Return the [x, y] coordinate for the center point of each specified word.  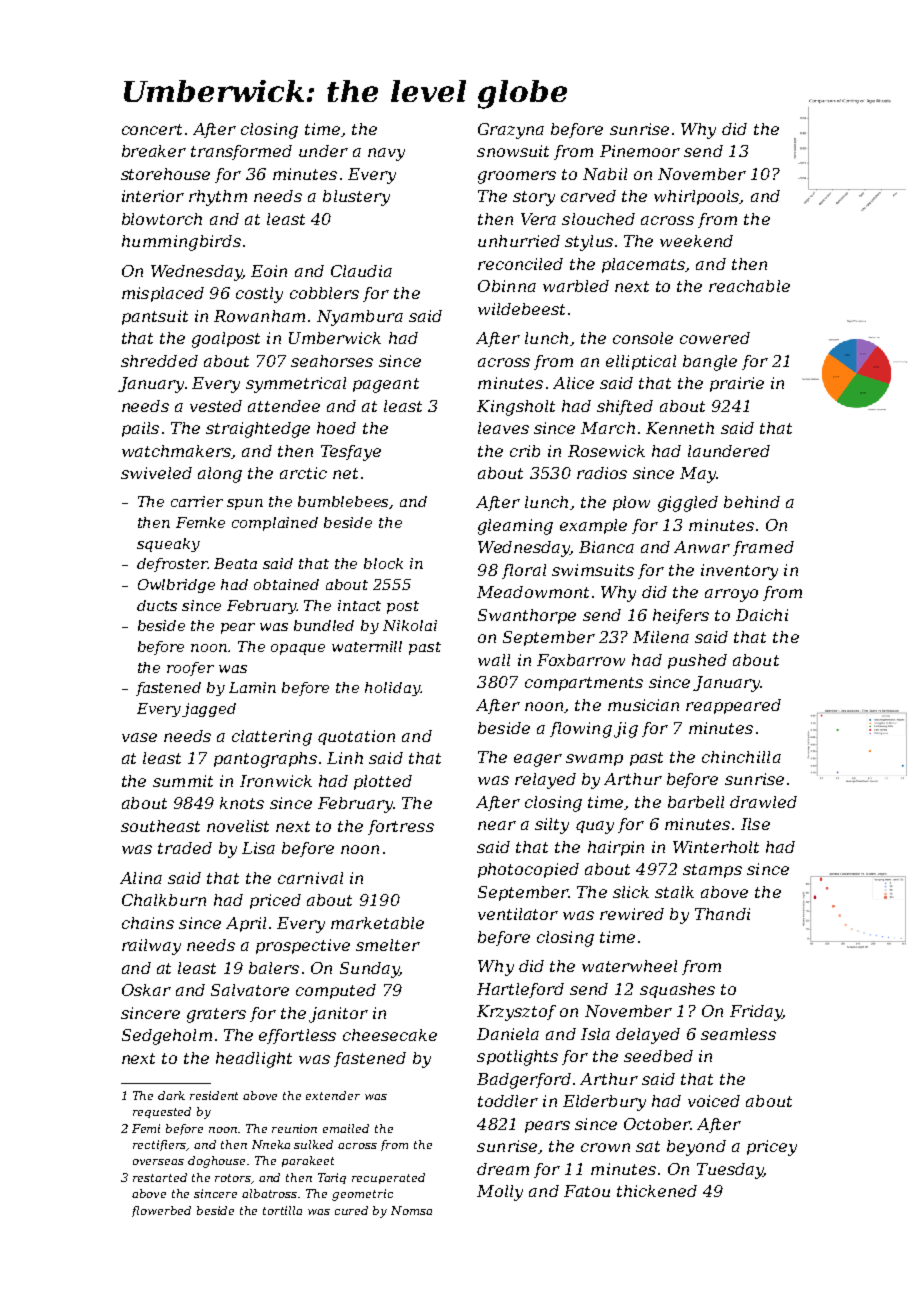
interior [153, 196]
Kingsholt [516, 408]
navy [386, 154]
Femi [146, 1128]
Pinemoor [640, 151]
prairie [737, 384]
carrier [197, 501]
